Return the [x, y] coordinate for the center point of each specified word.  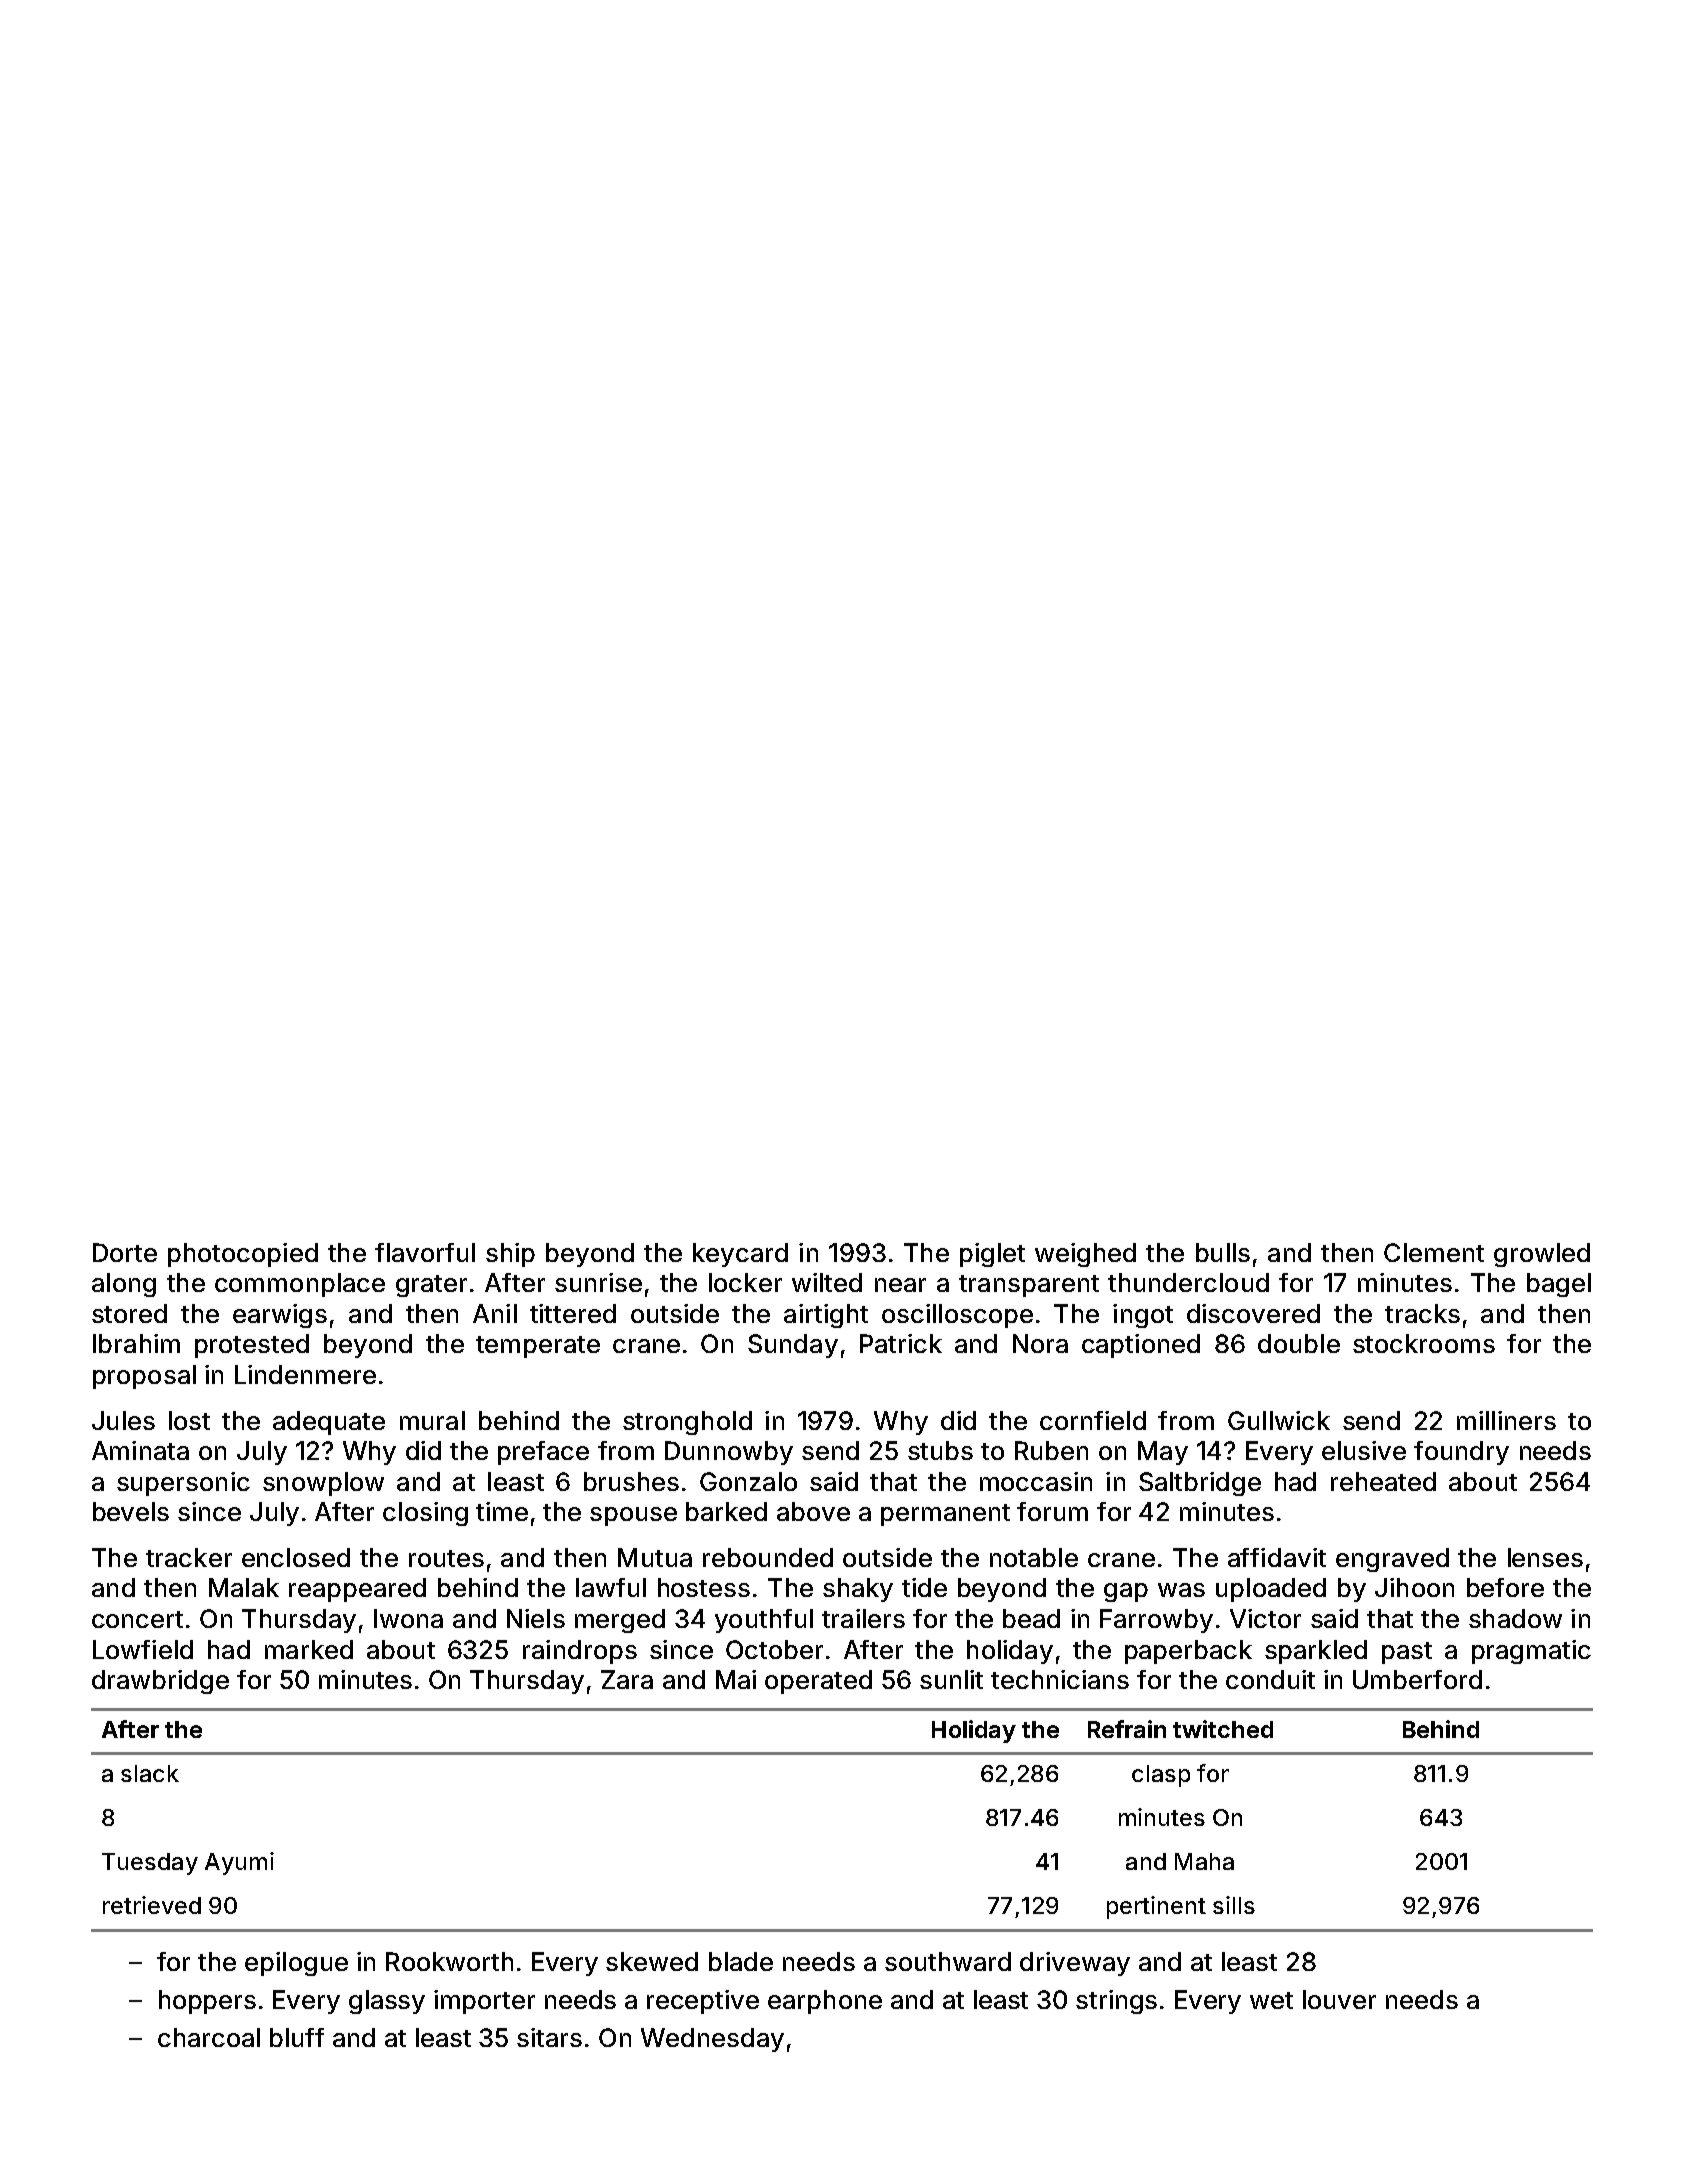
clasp [1161, 1776]
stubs [940, 1450]
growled [1542, 1255]
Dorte [125, 1252]
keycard [740, 1255]
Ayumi [239, 1863]
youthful [764, 1621]
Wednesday [712, 2040]
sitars [549, 2037]
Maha [1204, 1861]
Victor [1265, 1618]
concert [137, 1619]
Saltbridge [1200, 1484]
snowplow [323, 1484]
